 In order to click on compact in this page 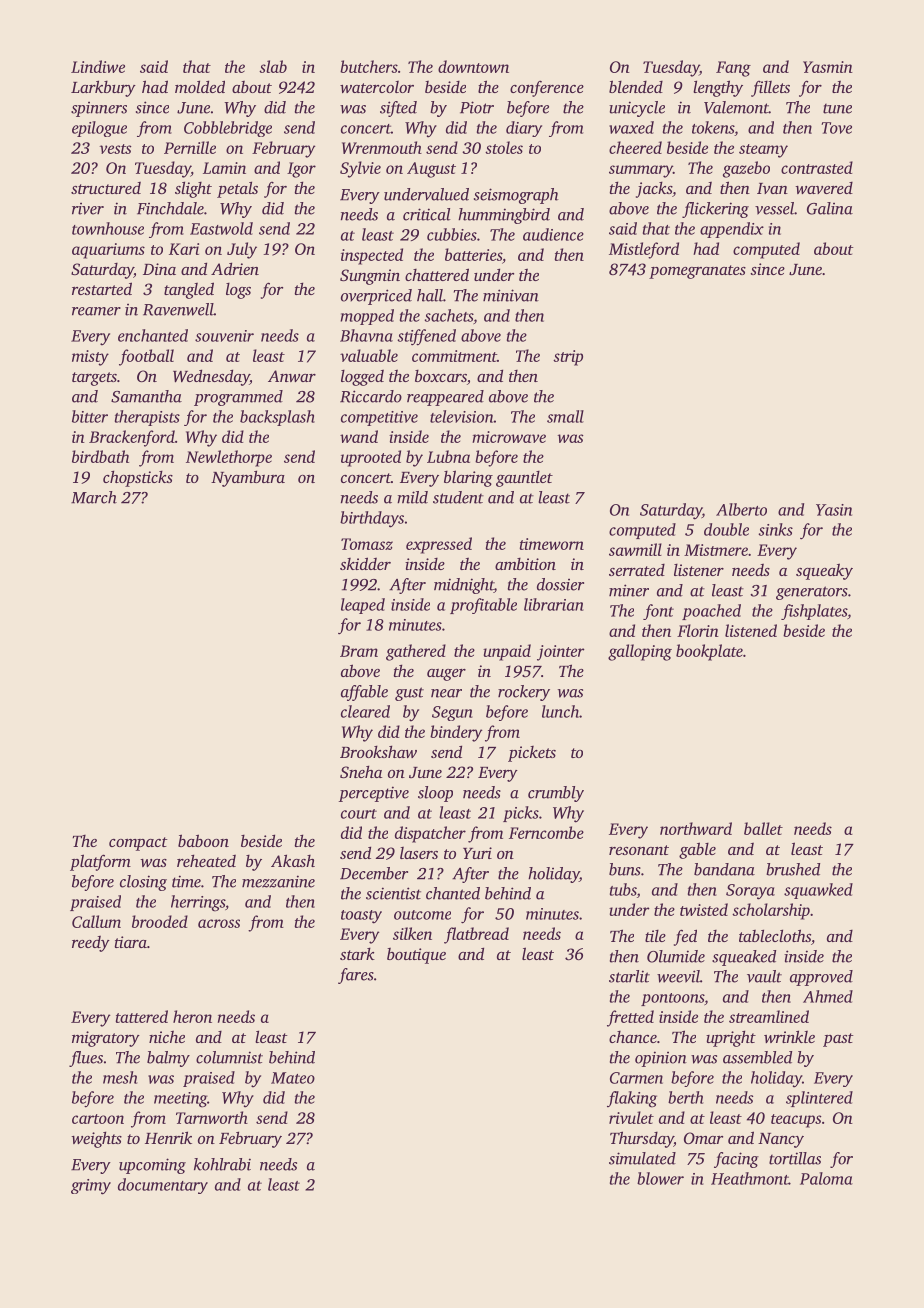, I will do `click(138, 844)`.
